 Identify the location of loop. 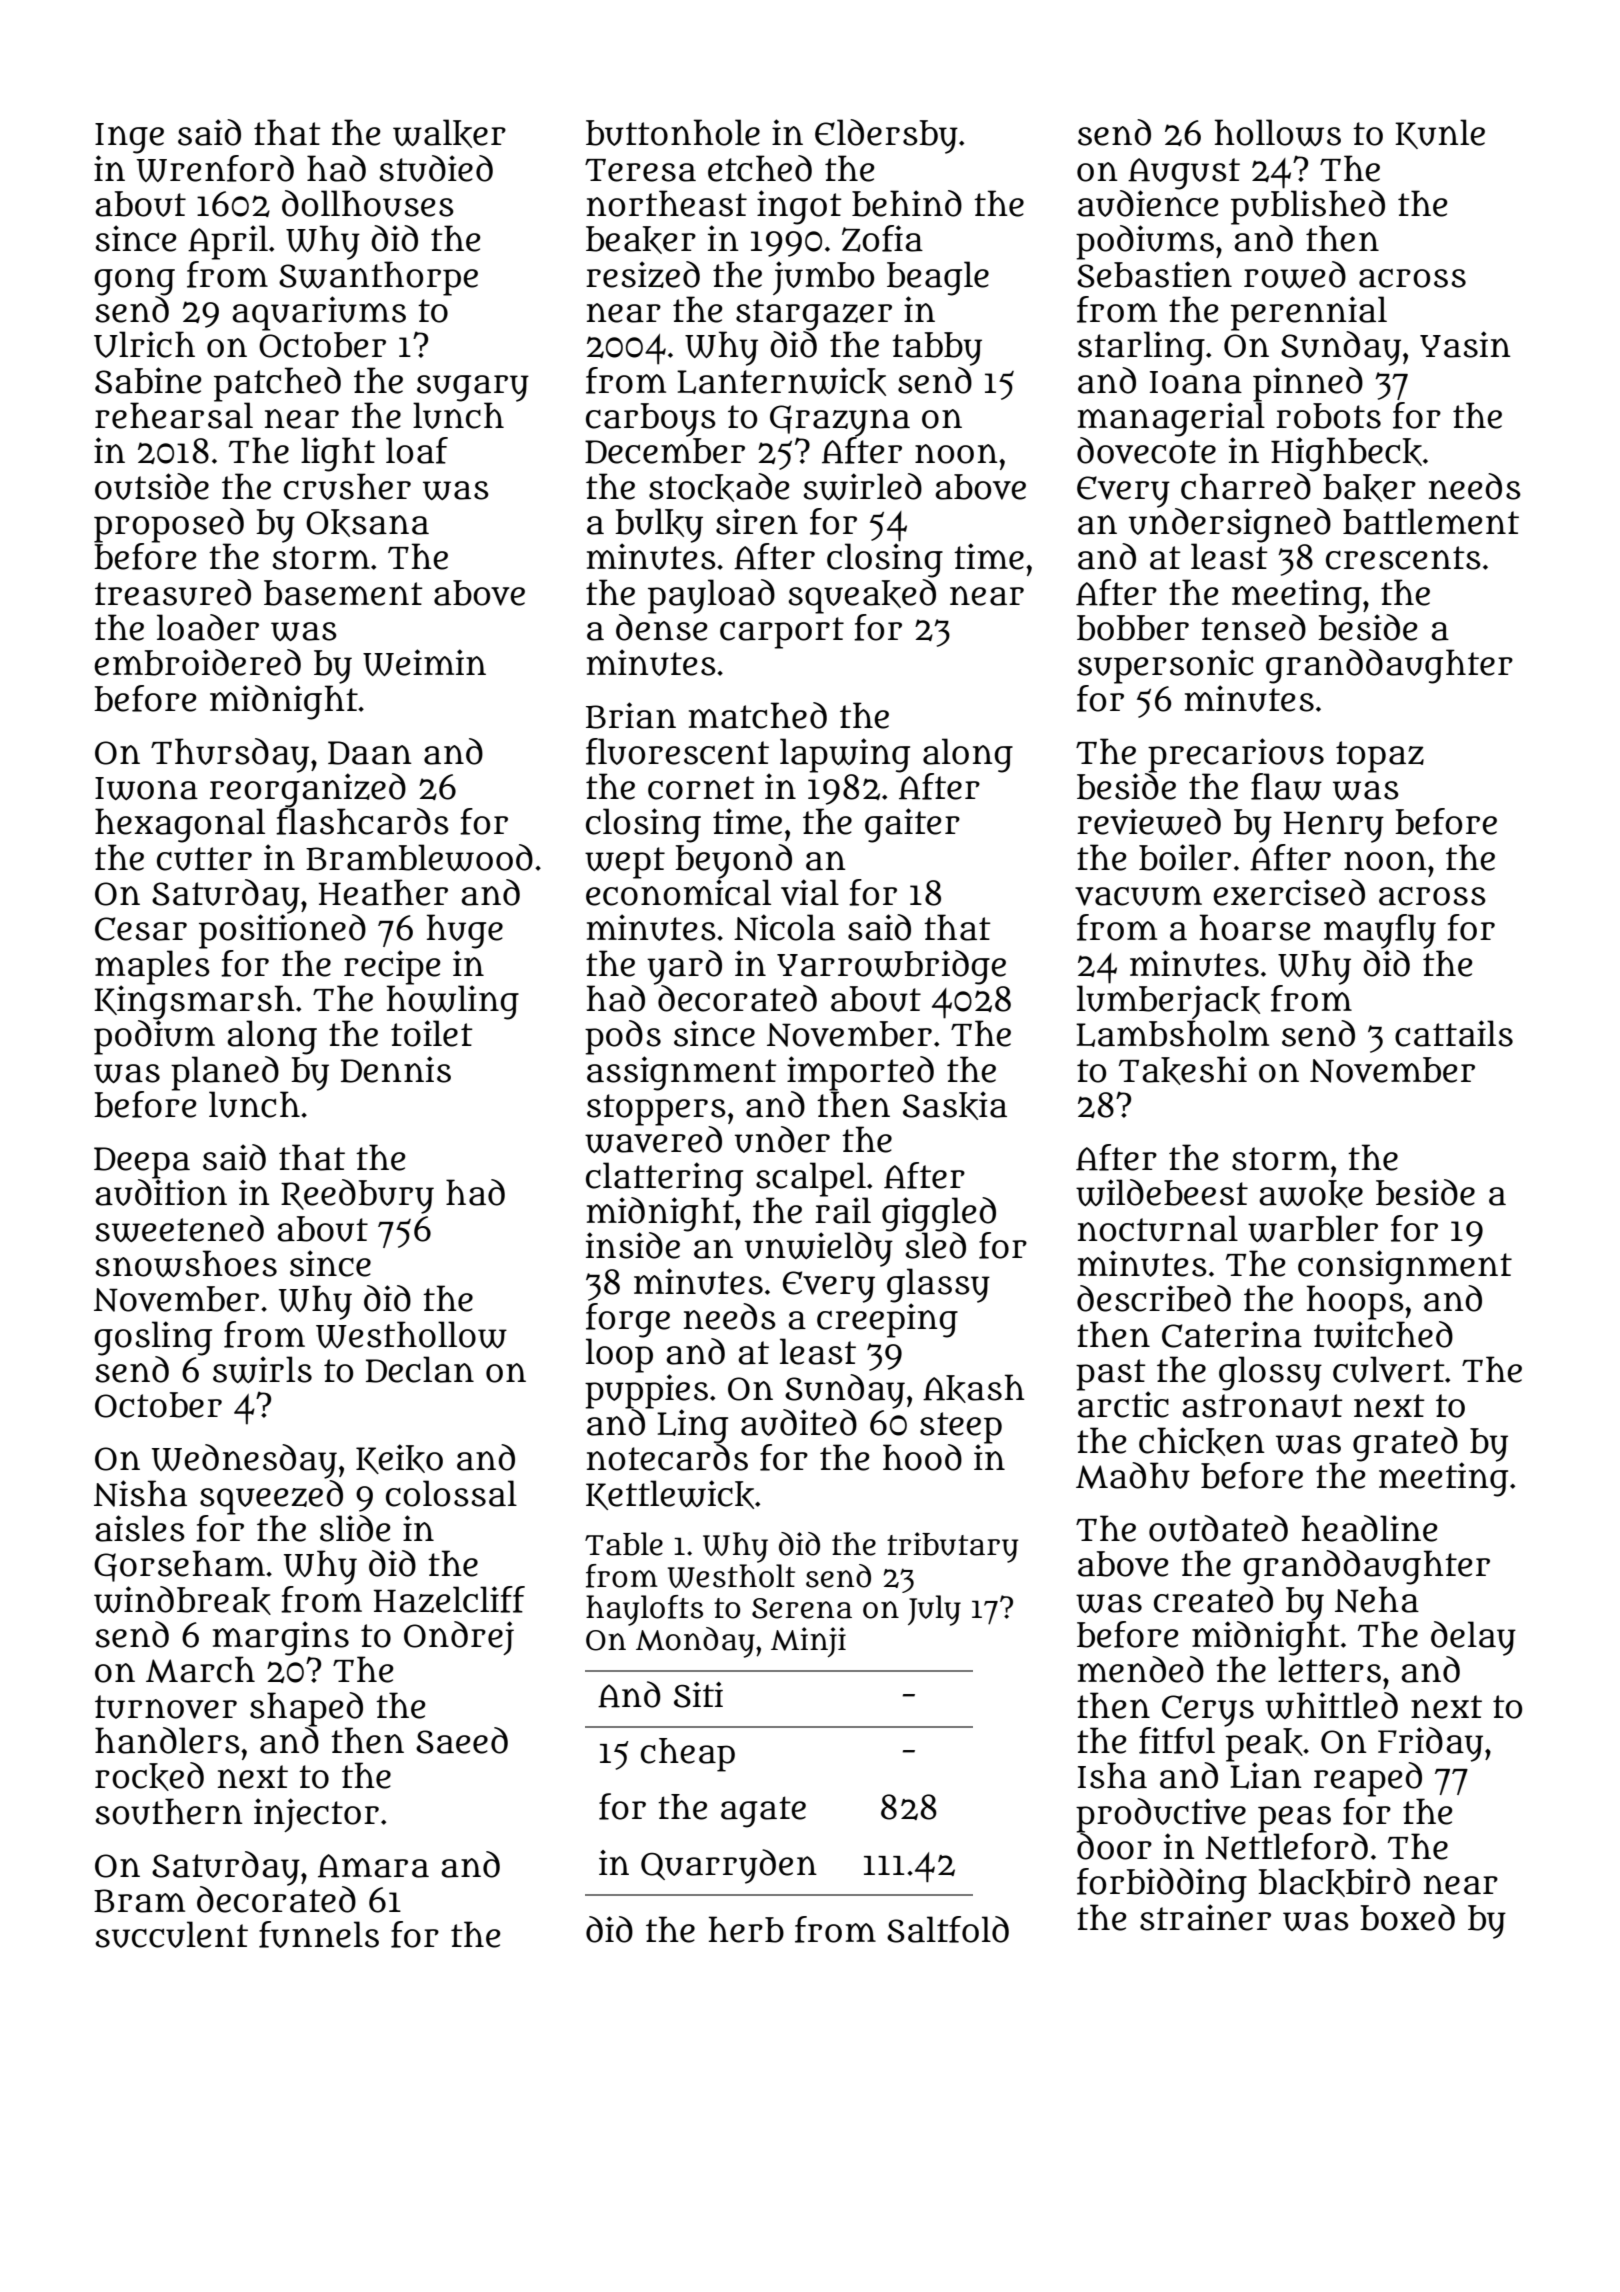
(619, 1355).
